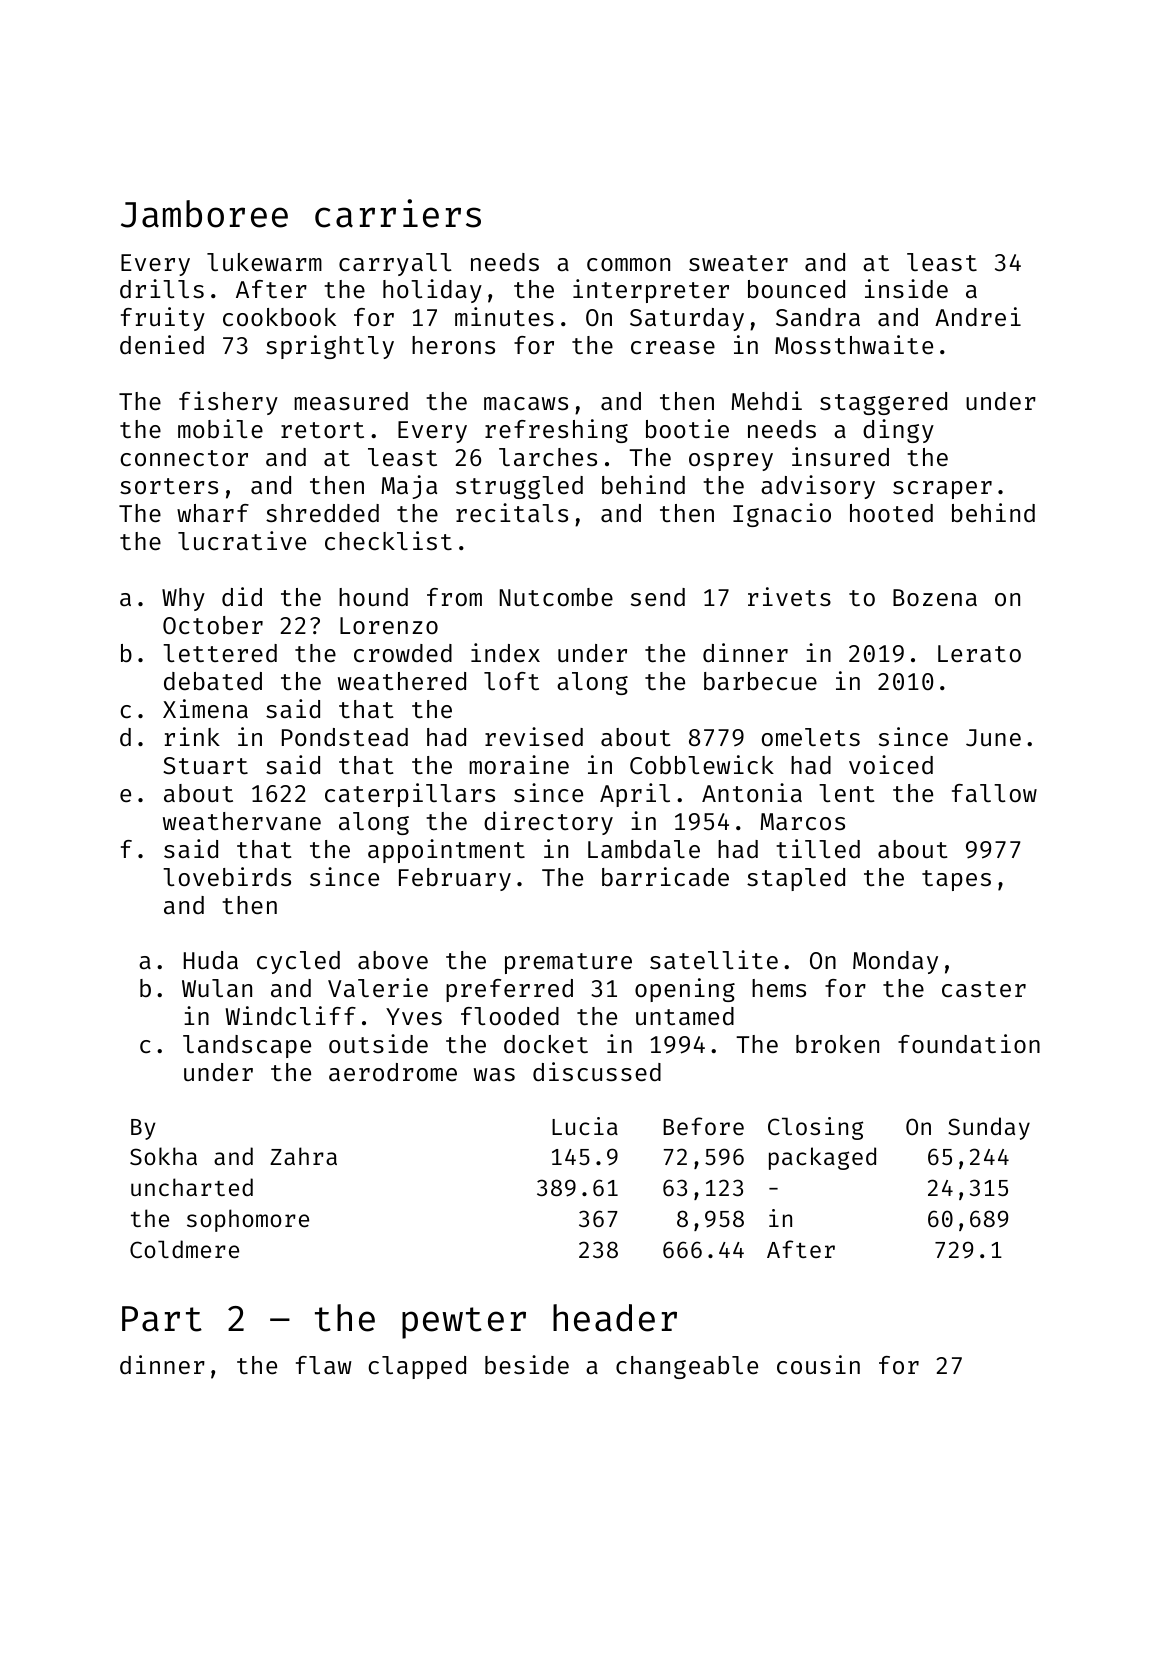 The image size is (1165, 1654). Describe the element at coordinates (687, 428) in the image. I see `bootie` at that location.
